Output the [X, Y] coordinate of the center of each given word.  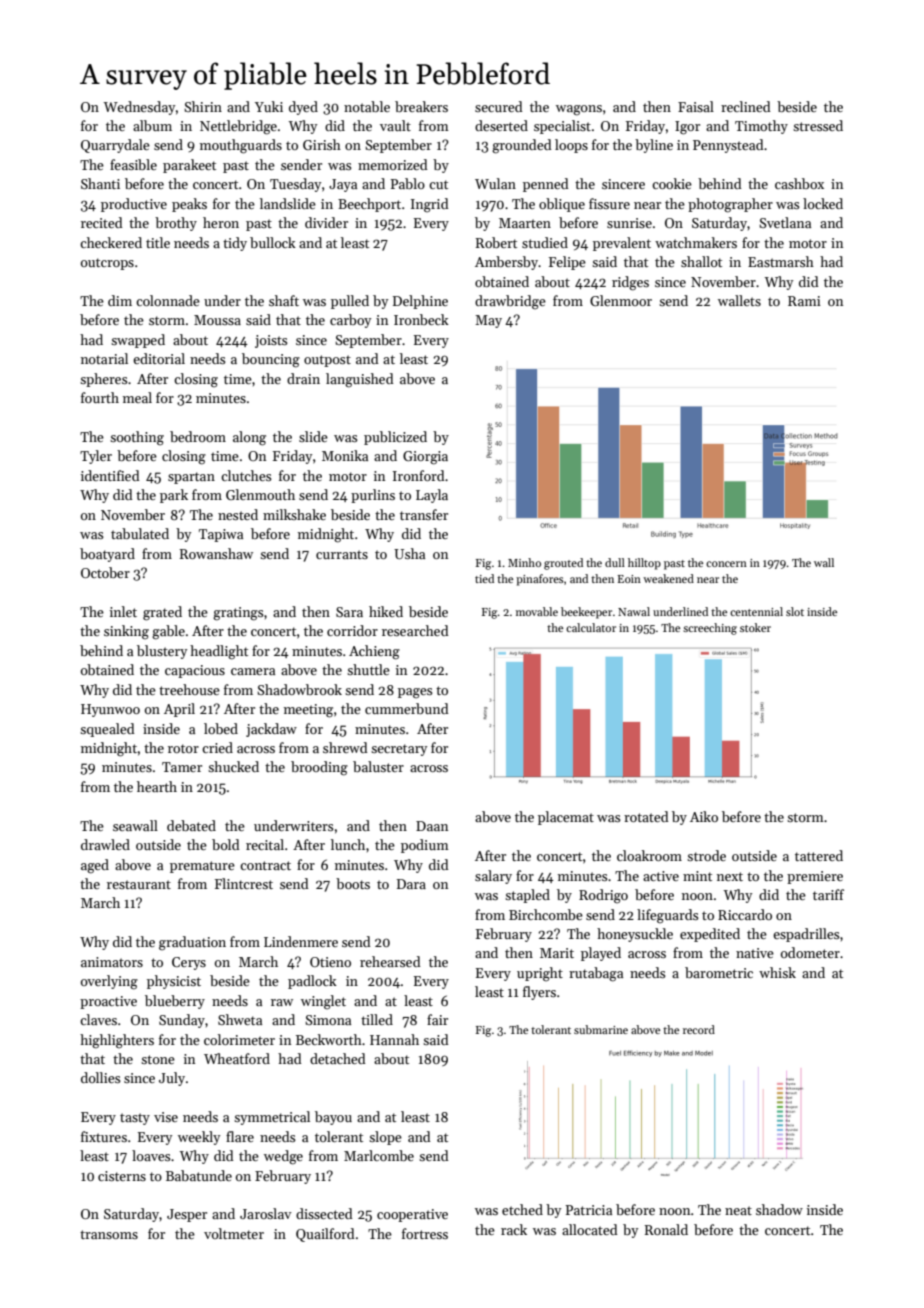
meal [137, 397]
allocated [590, 1229]
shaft [284, 300]
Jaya [343, 185]
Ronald [666, 1229]
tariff [828, 894]
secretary [399, 750]
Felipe [567, 263]
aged [95, 866]
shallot [701, 261]
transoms [109, 1234]
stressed [818, 125]
